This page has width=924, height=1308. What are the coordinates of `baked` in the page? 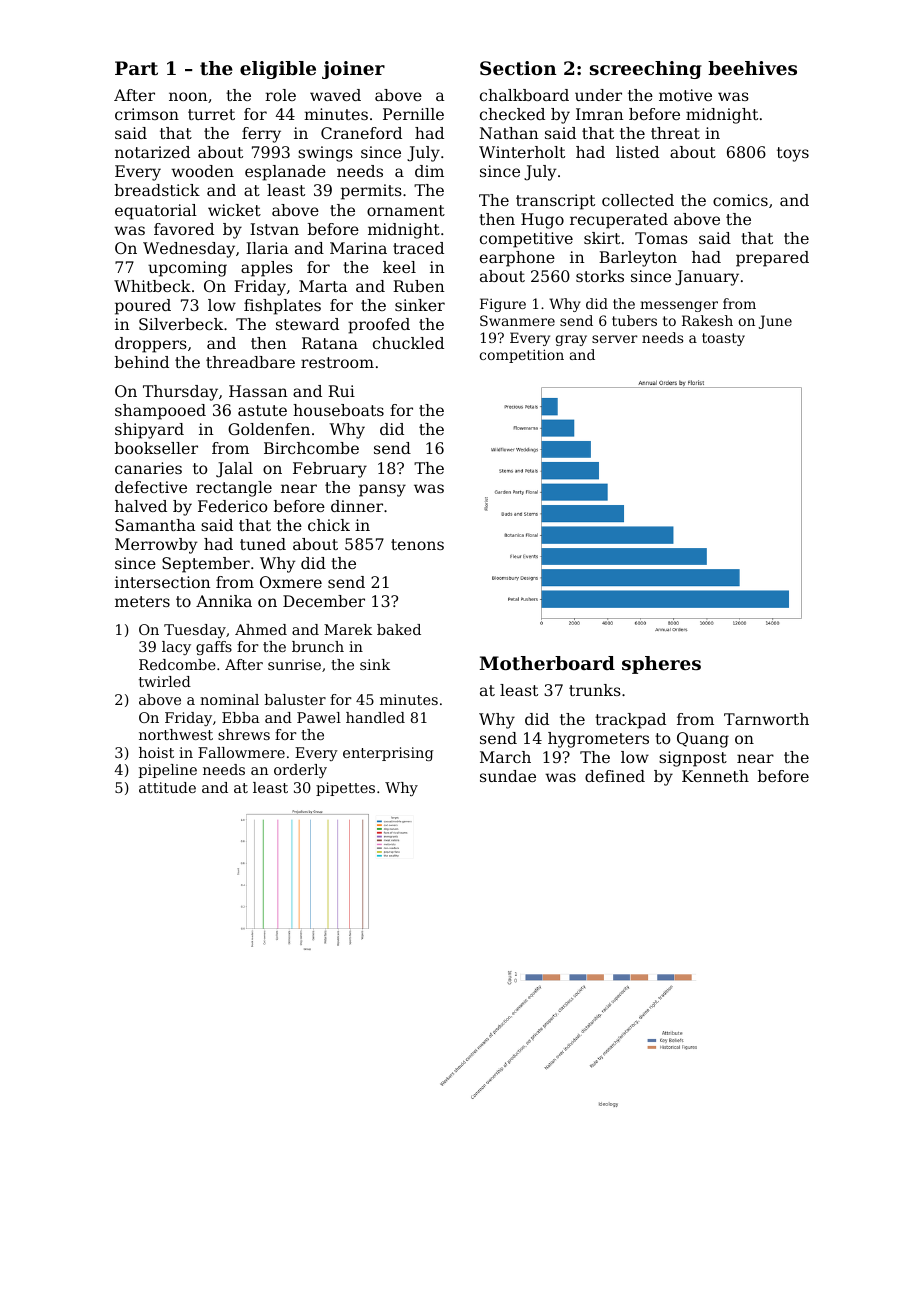 It's located at (399, 629).
